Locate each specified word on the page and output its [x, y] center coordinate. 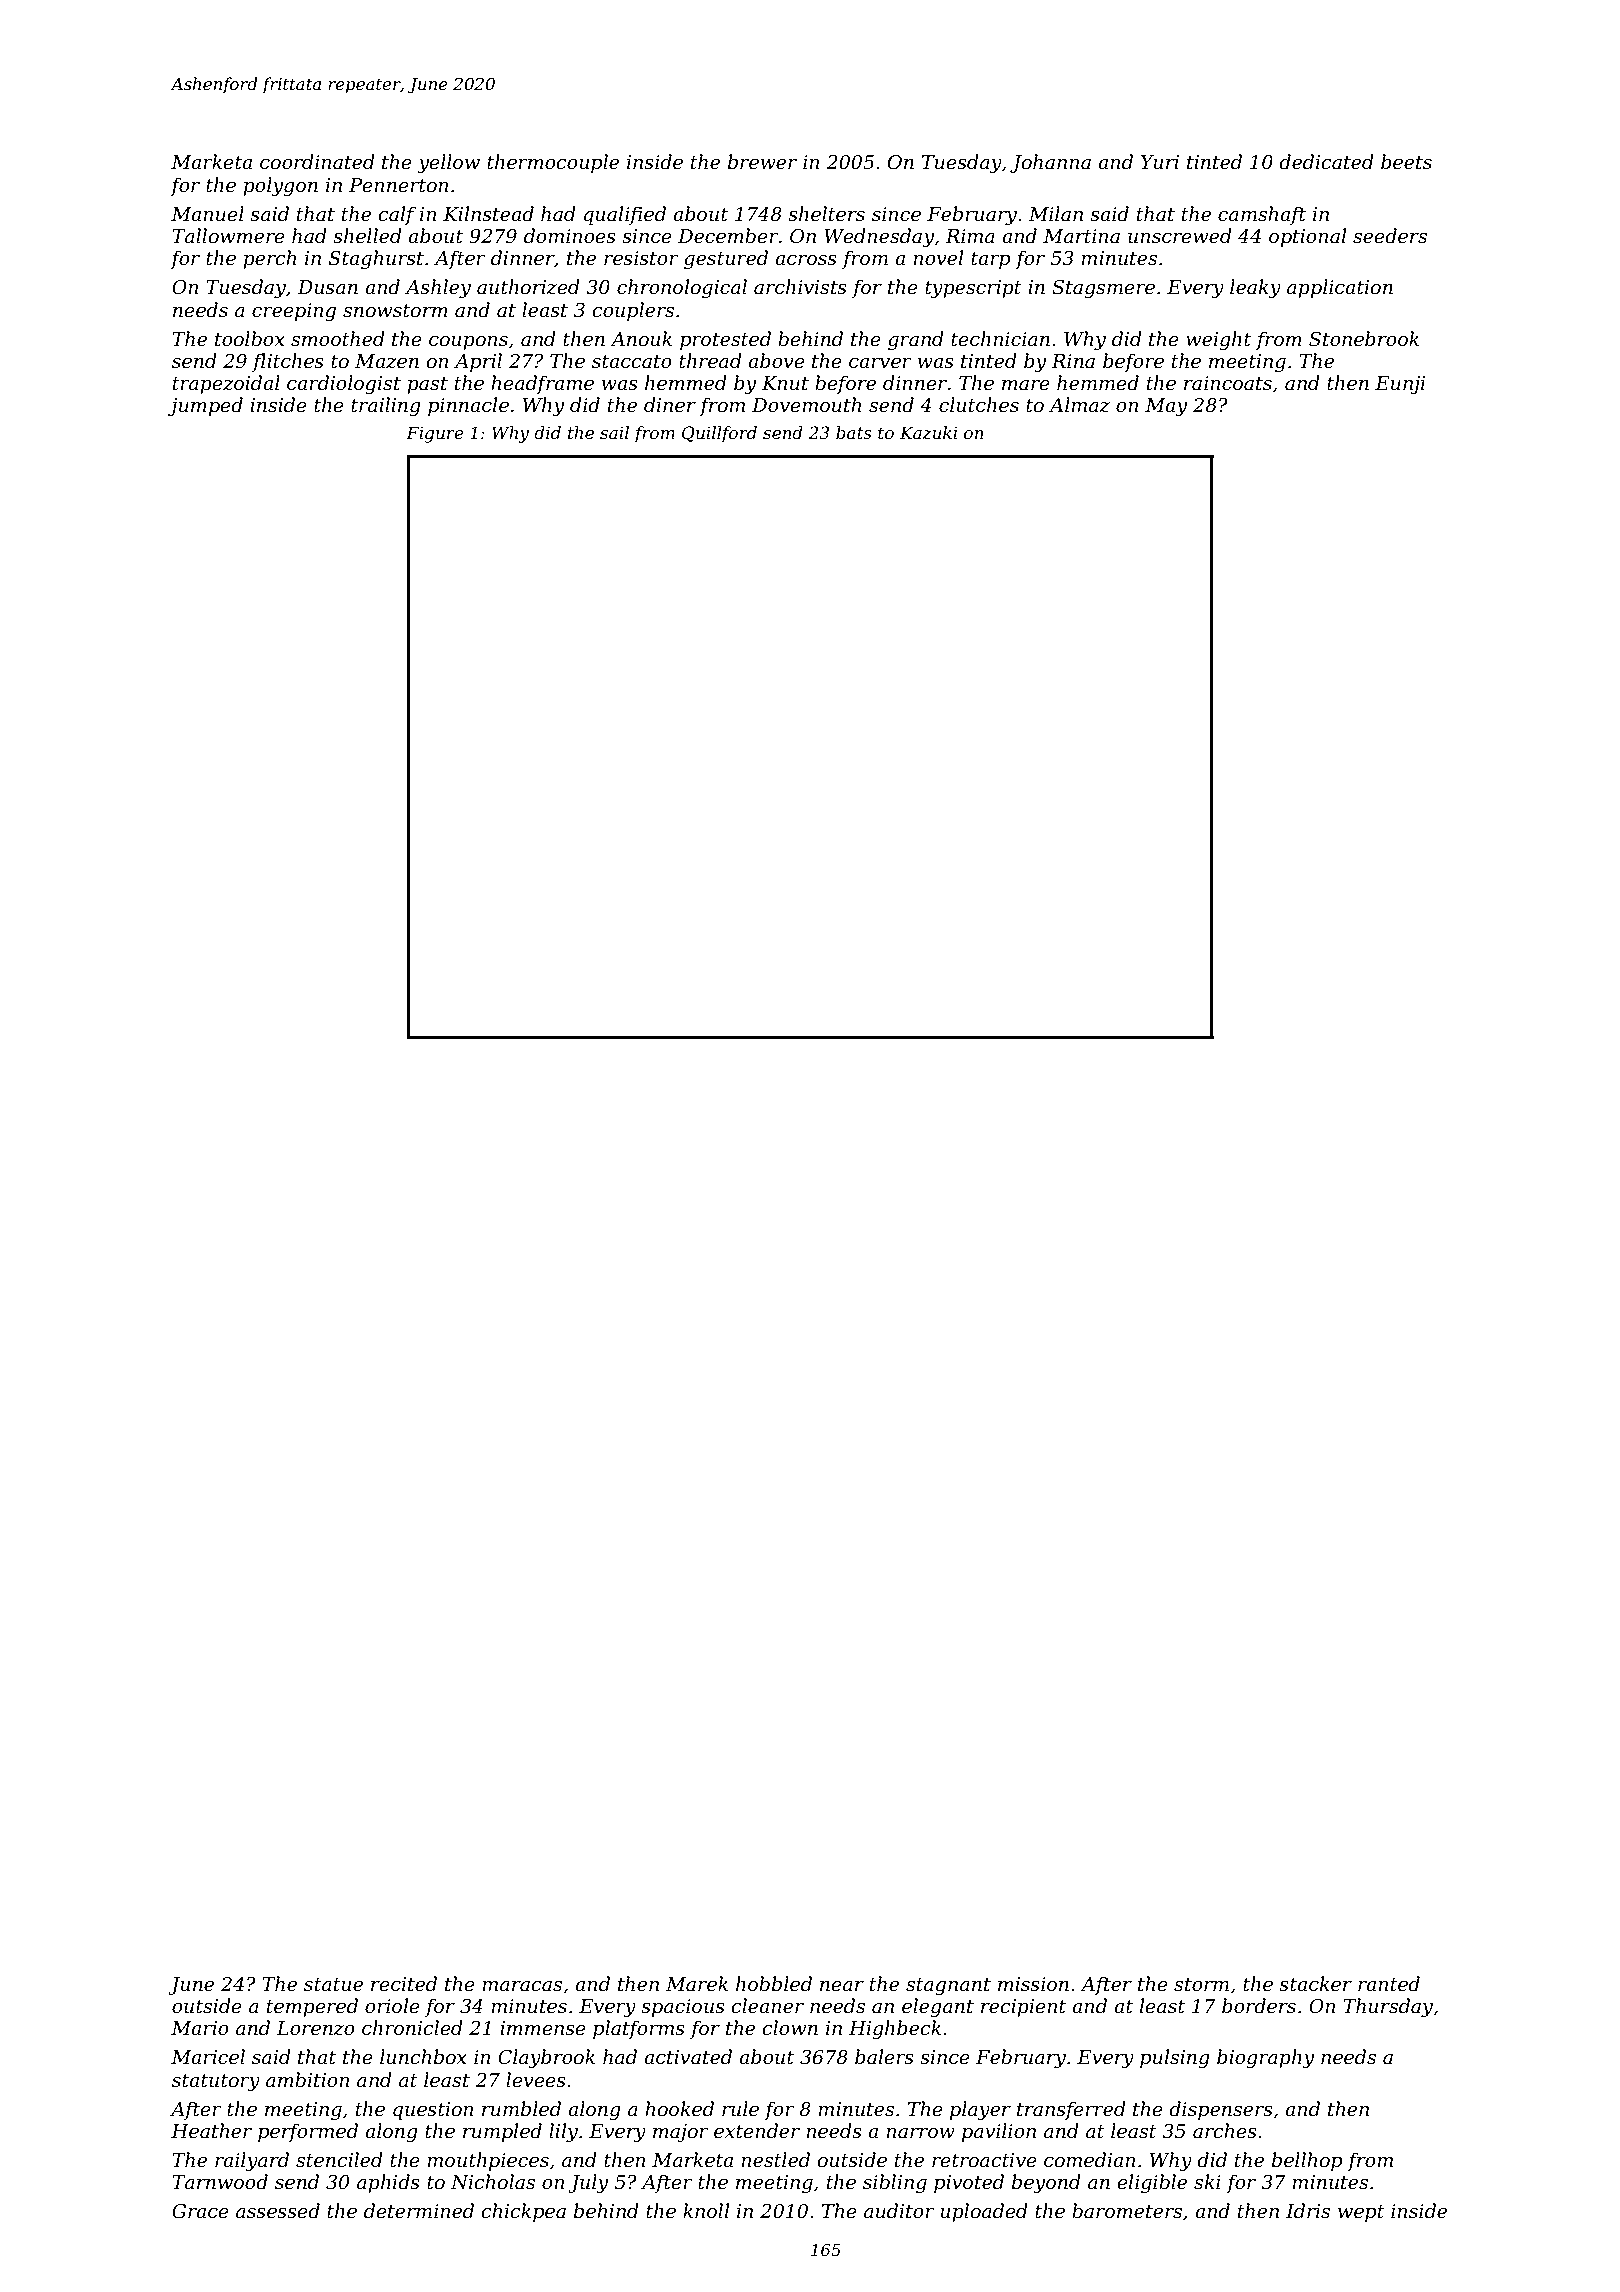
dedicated [1326, 162]
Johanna [1050, 163]
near [842, 1986]
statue [333, 1985]
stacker [1315, 1984]
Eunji [1400, 385]
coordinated [317, 162]
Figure [435, 434]
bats [854, 432]
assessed [278, 2211]
